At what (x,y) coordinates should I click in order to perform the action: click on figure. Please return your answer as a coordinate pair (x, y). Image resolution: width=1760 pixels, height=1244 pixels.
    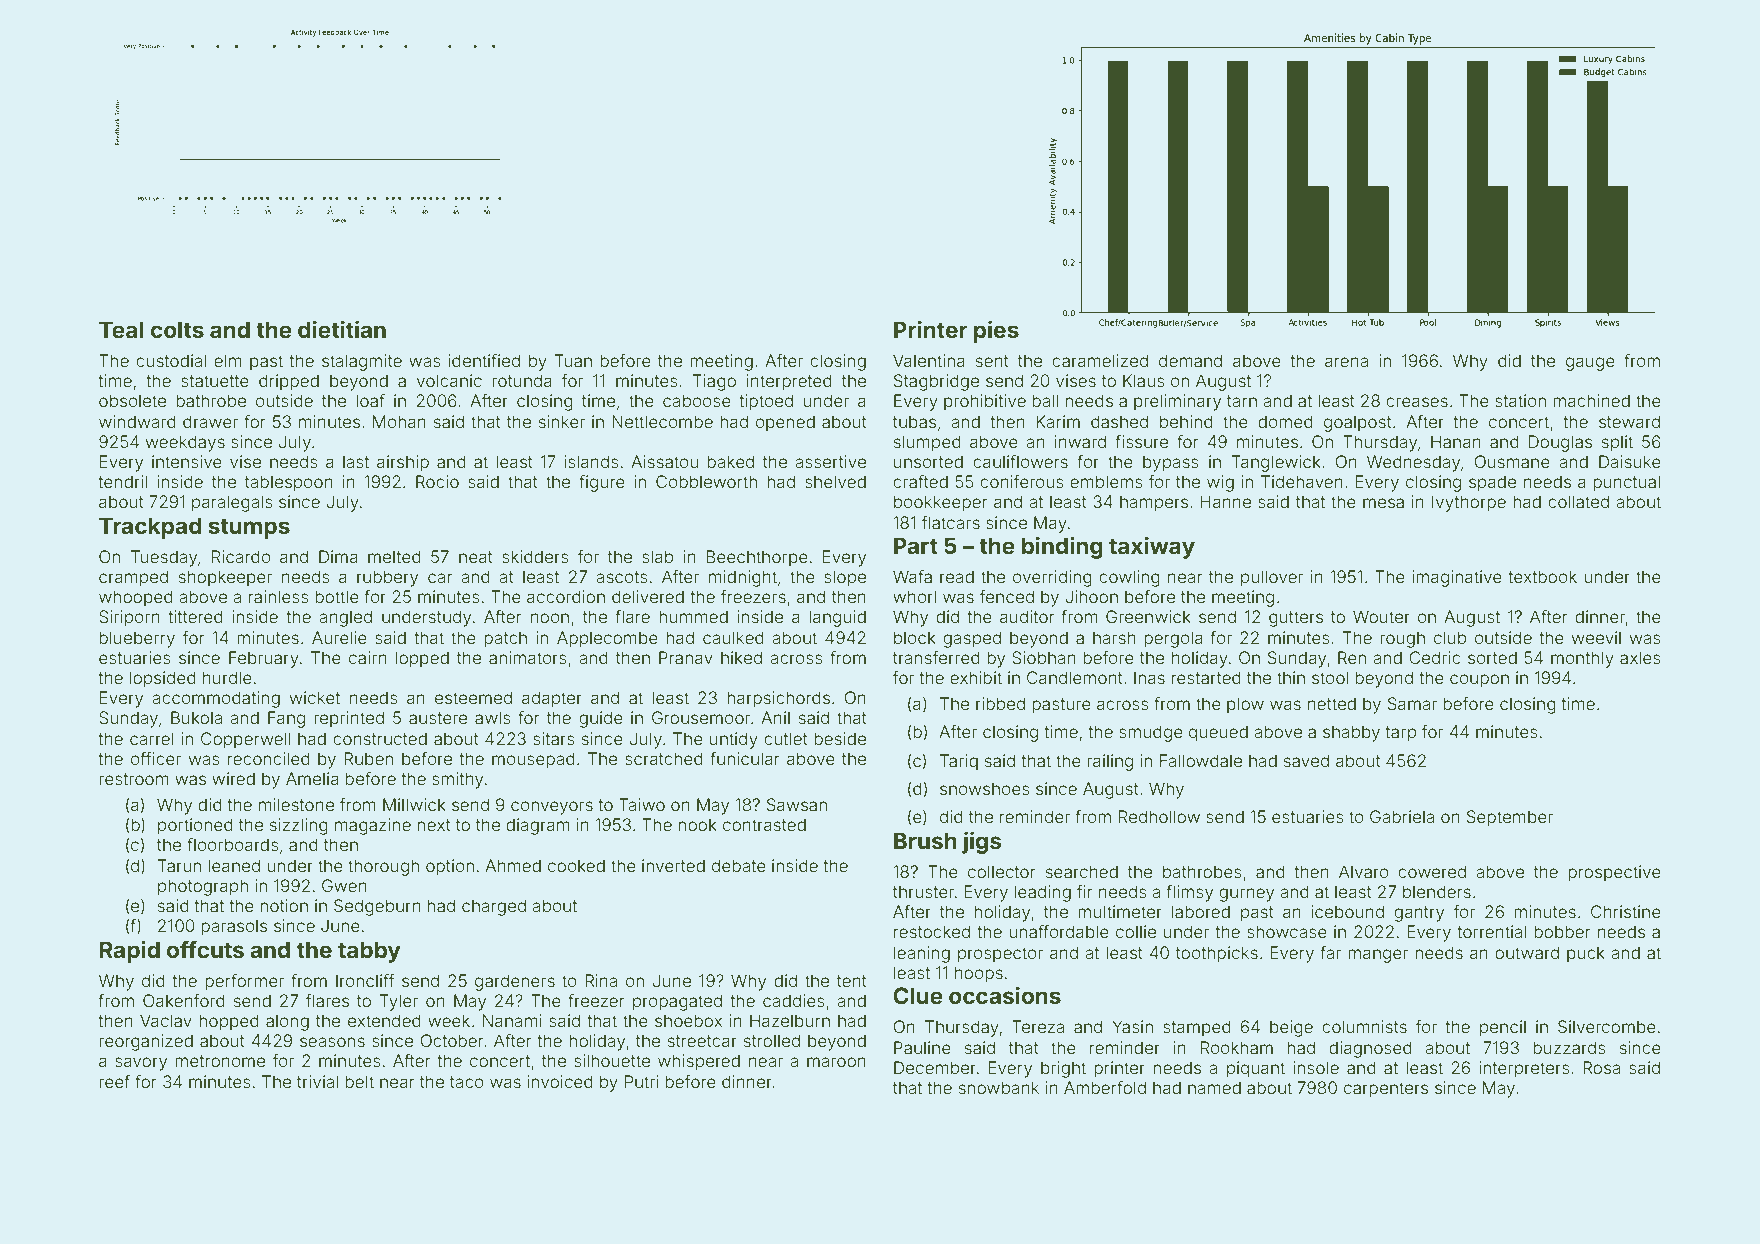
    Looking at the image, I should click on (602, 483).
